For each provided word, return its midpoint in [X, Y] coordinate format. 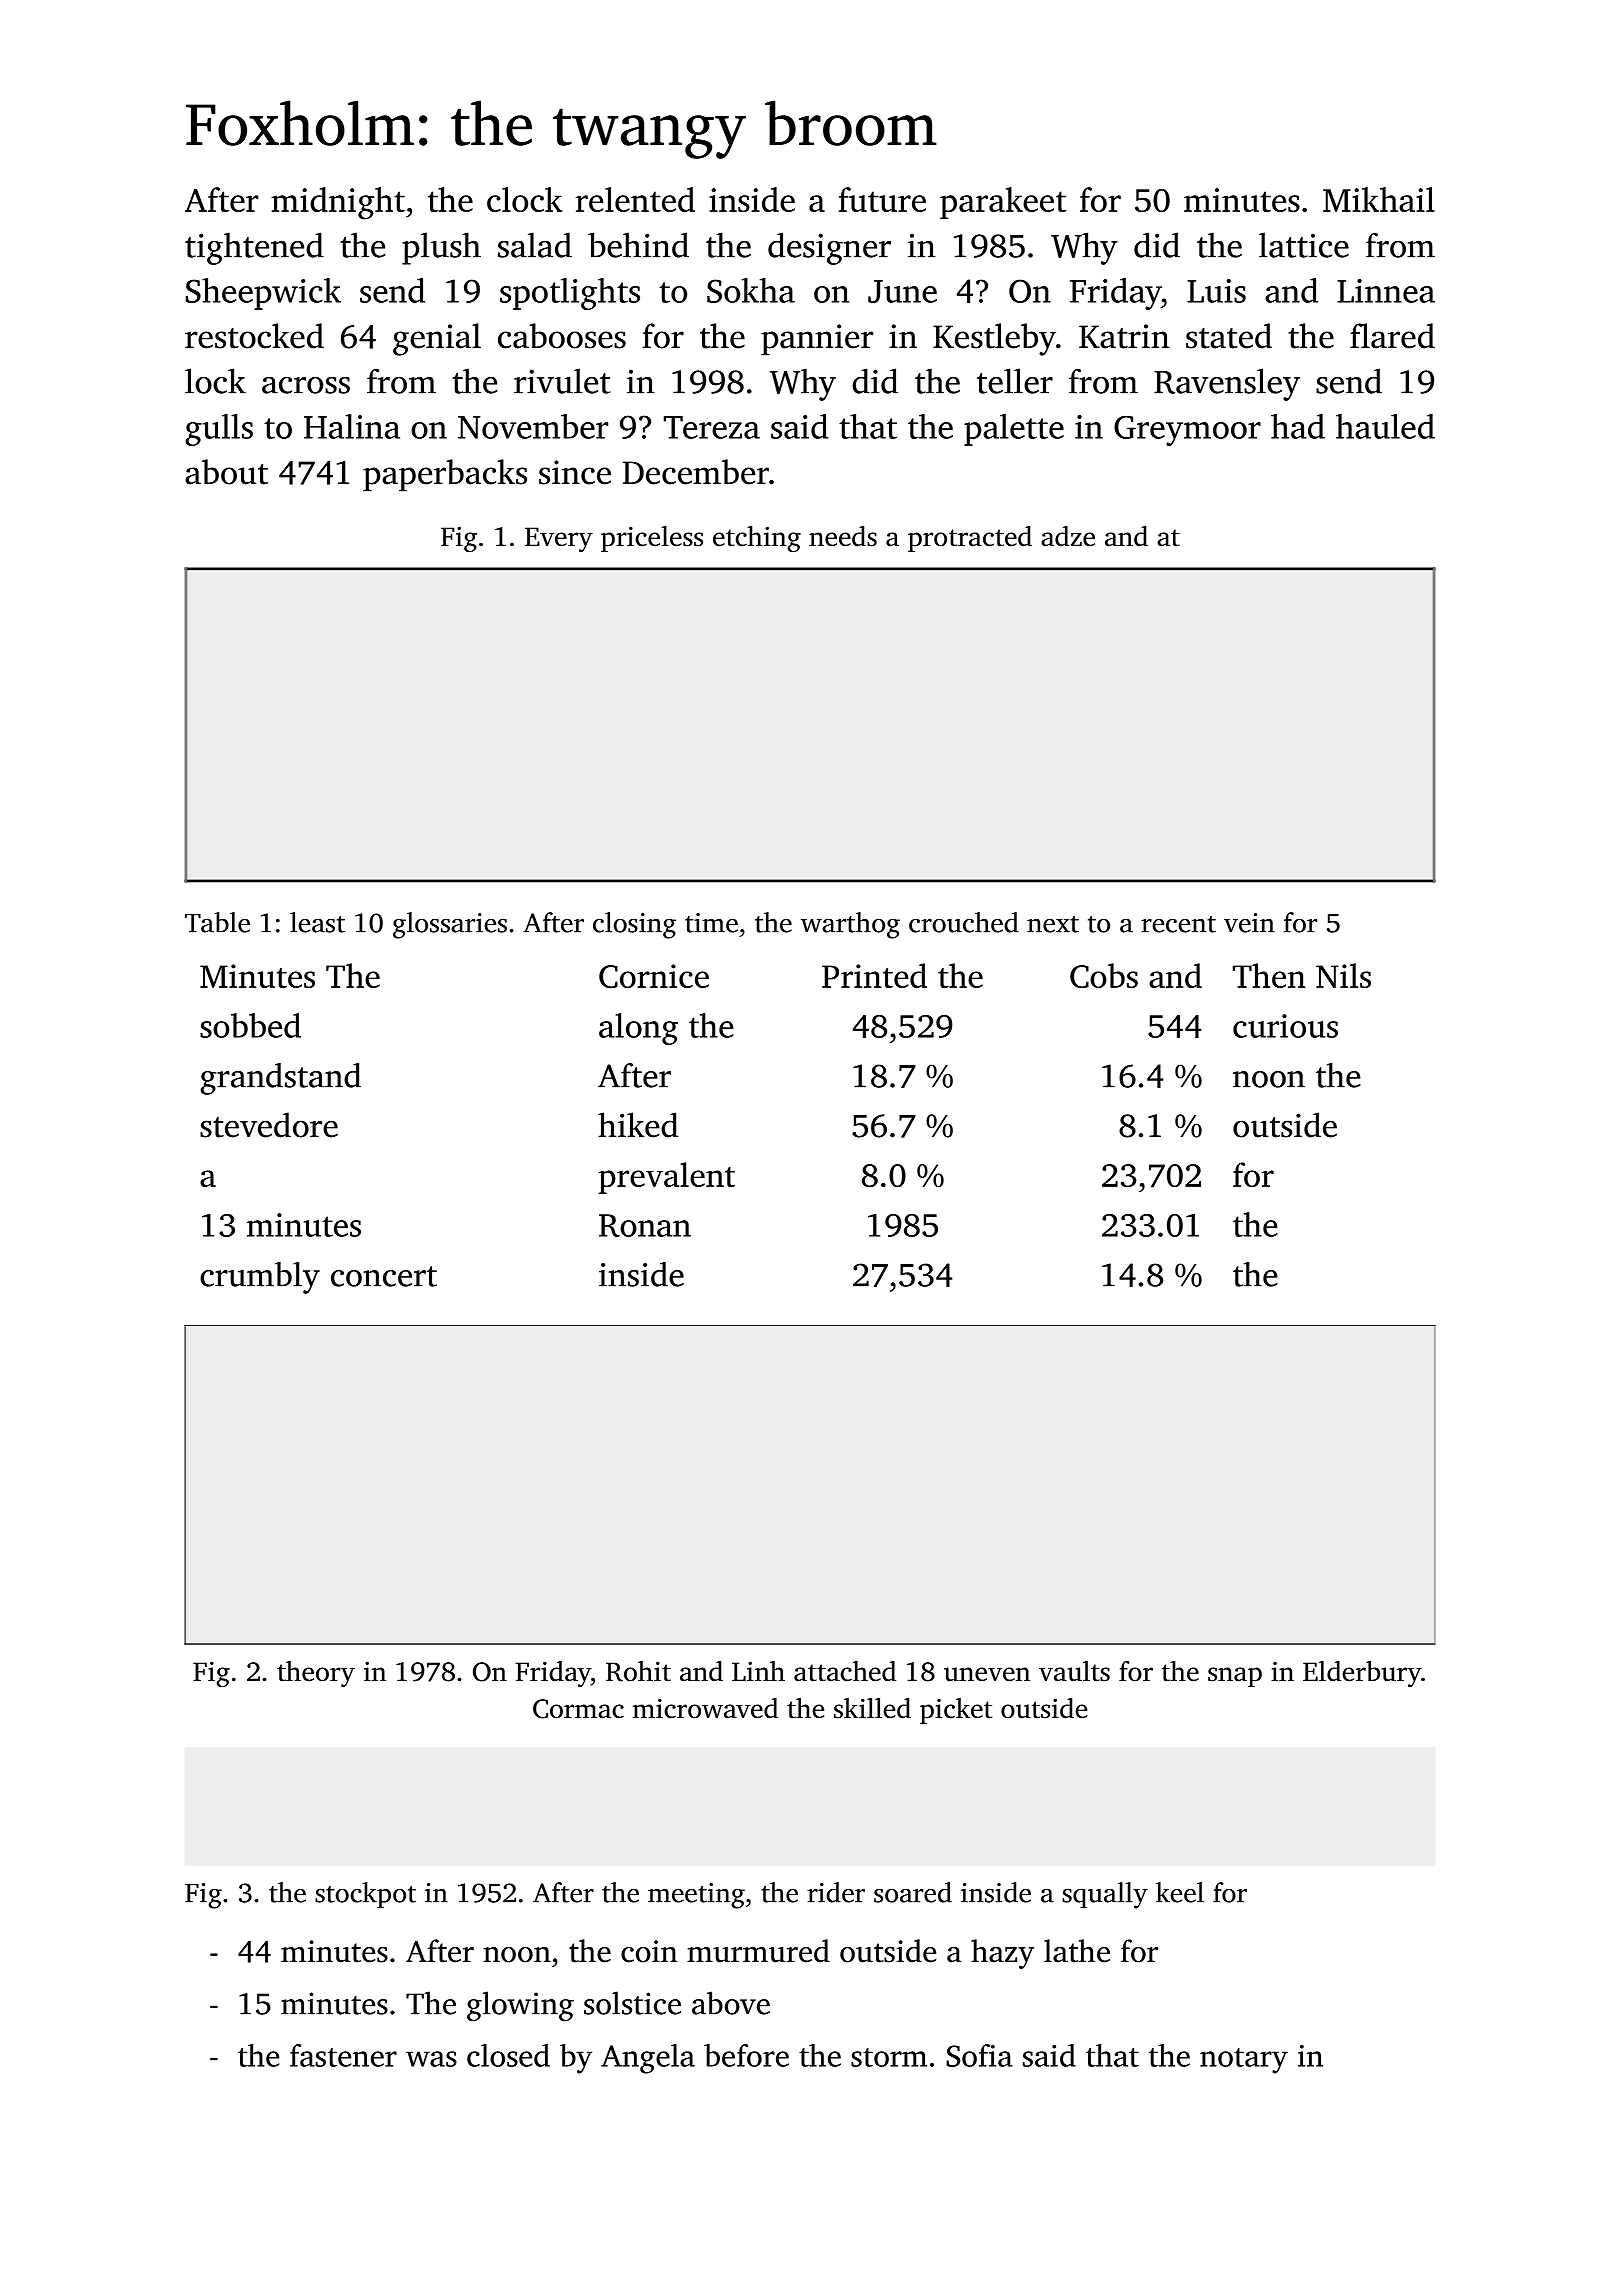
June [902, 291]
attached [845, 1671]
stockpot [365, 1895]
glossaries [450, 925]
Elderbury [1362, 1674]
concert [384, 1276]
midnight [338, 203]
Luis [1216, 291]
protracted [970, 539]
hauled [1385, 426]
